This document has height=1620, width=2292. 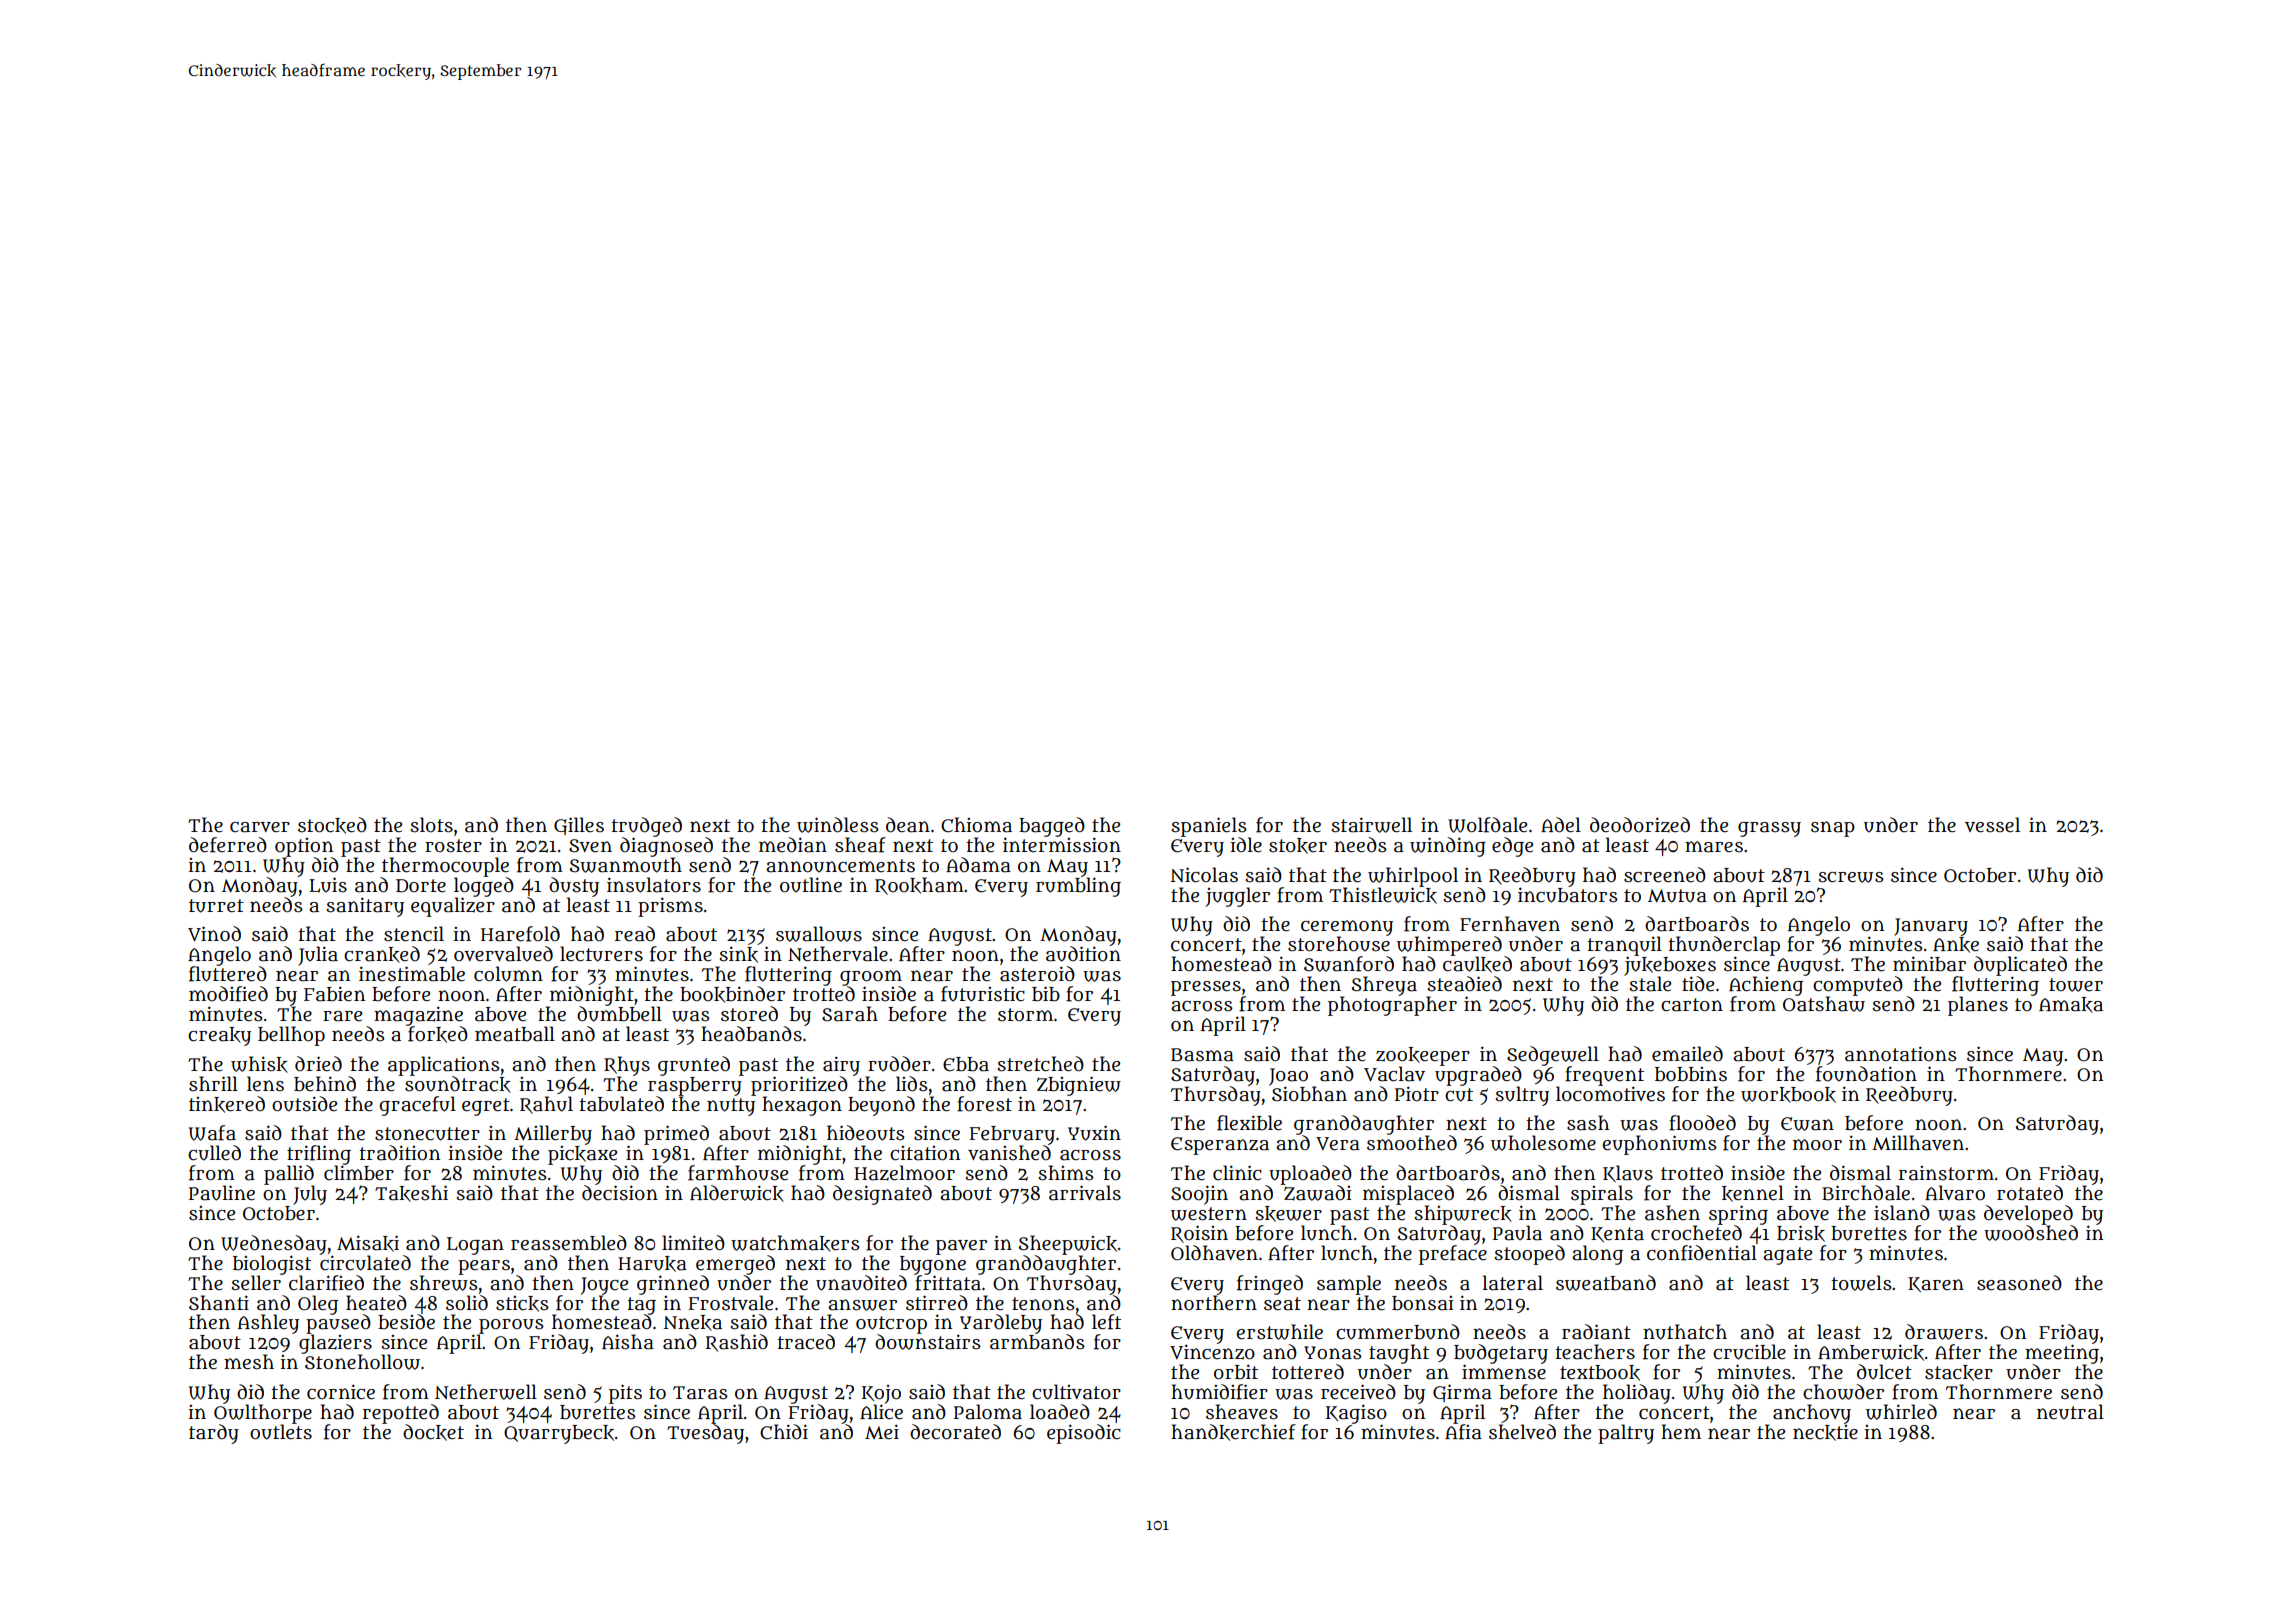 I want to click on screened, so click(x=1665, y=875).
